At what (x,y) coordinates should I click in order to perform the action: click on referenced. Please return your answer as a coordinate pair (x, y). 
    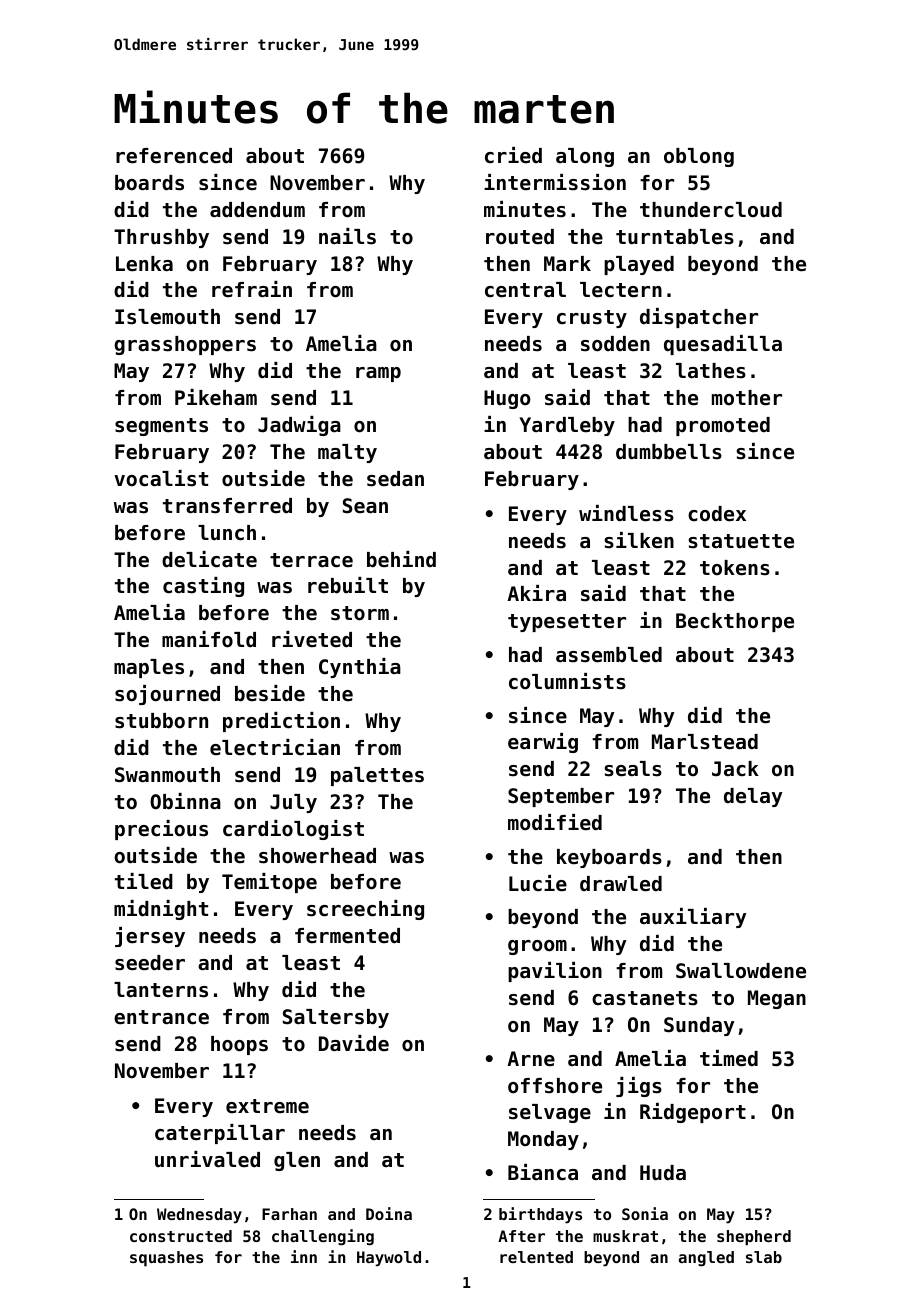
    Looking at the image, I should click on (174, 156).
